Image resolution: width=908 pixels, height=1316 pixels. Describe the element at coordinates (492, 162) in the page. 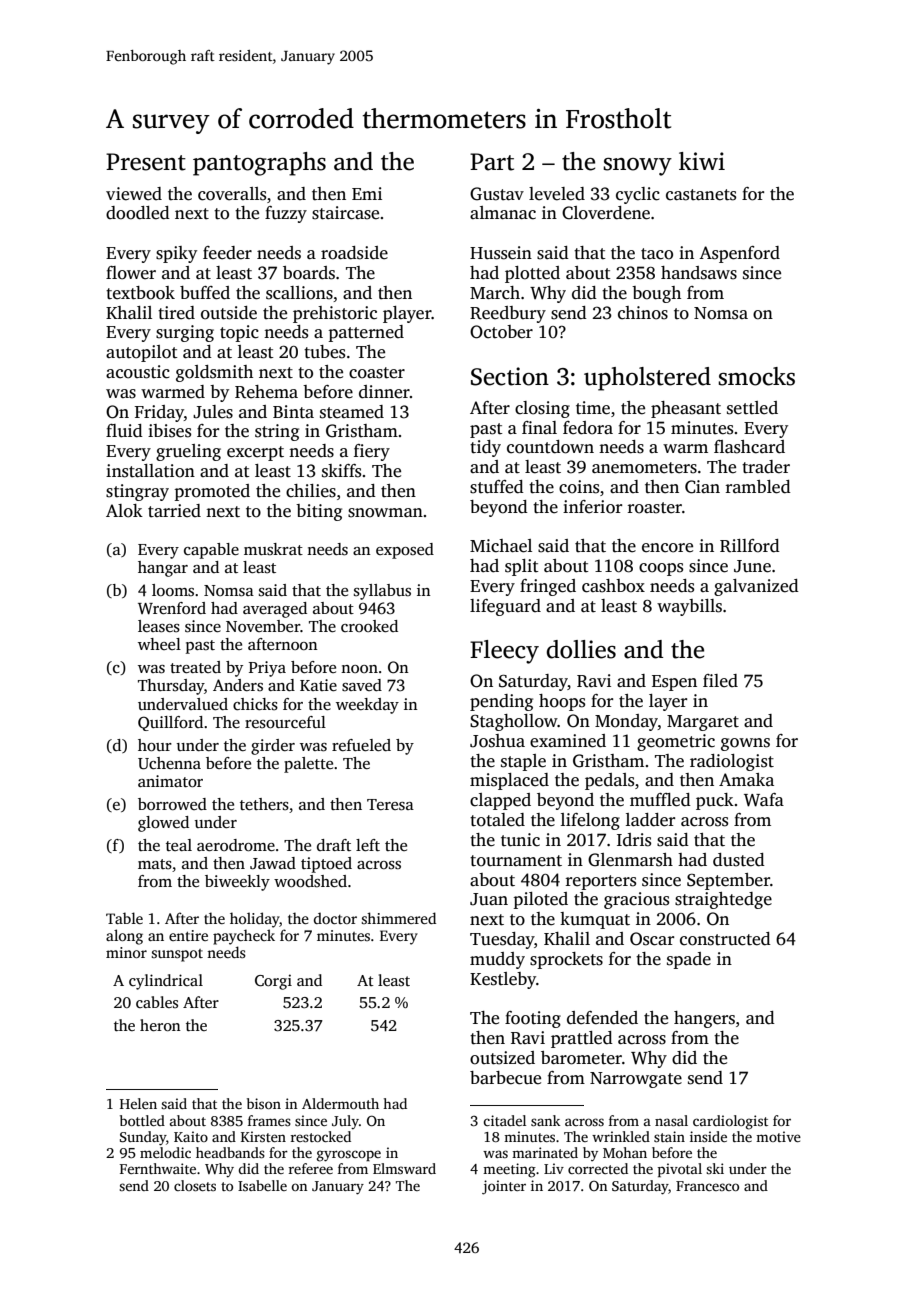

I see `Part` at that location.
